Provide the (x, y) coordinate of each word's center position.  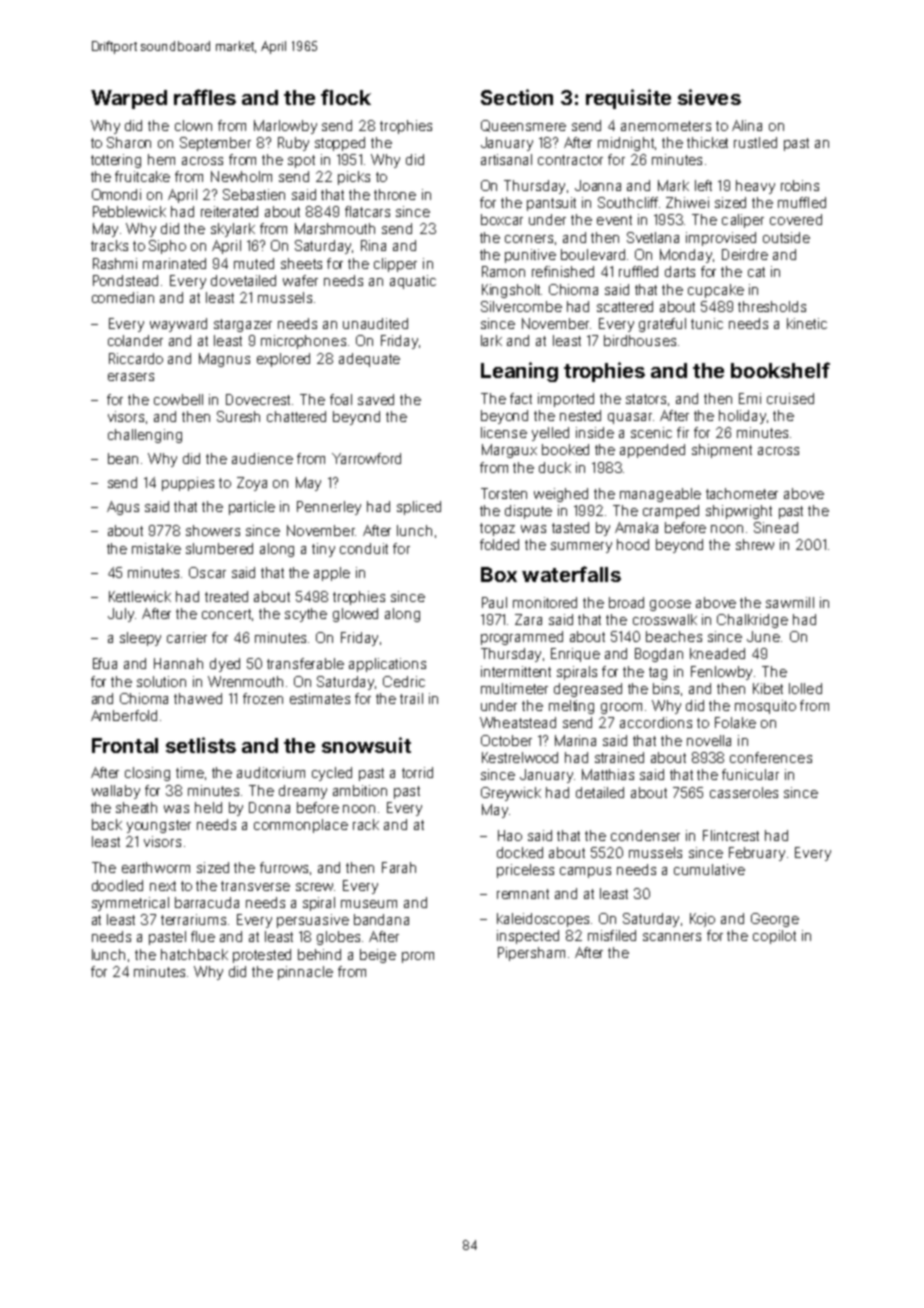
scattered (625, 306)
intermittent (516, 671)
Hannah (178, 663)
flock (346, 97)
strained (619, 757)
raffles (205, 97)
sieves (709, 97)
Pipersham (531, 954)
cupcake (716, 291)
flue (203, 936)
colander (135, 340)
